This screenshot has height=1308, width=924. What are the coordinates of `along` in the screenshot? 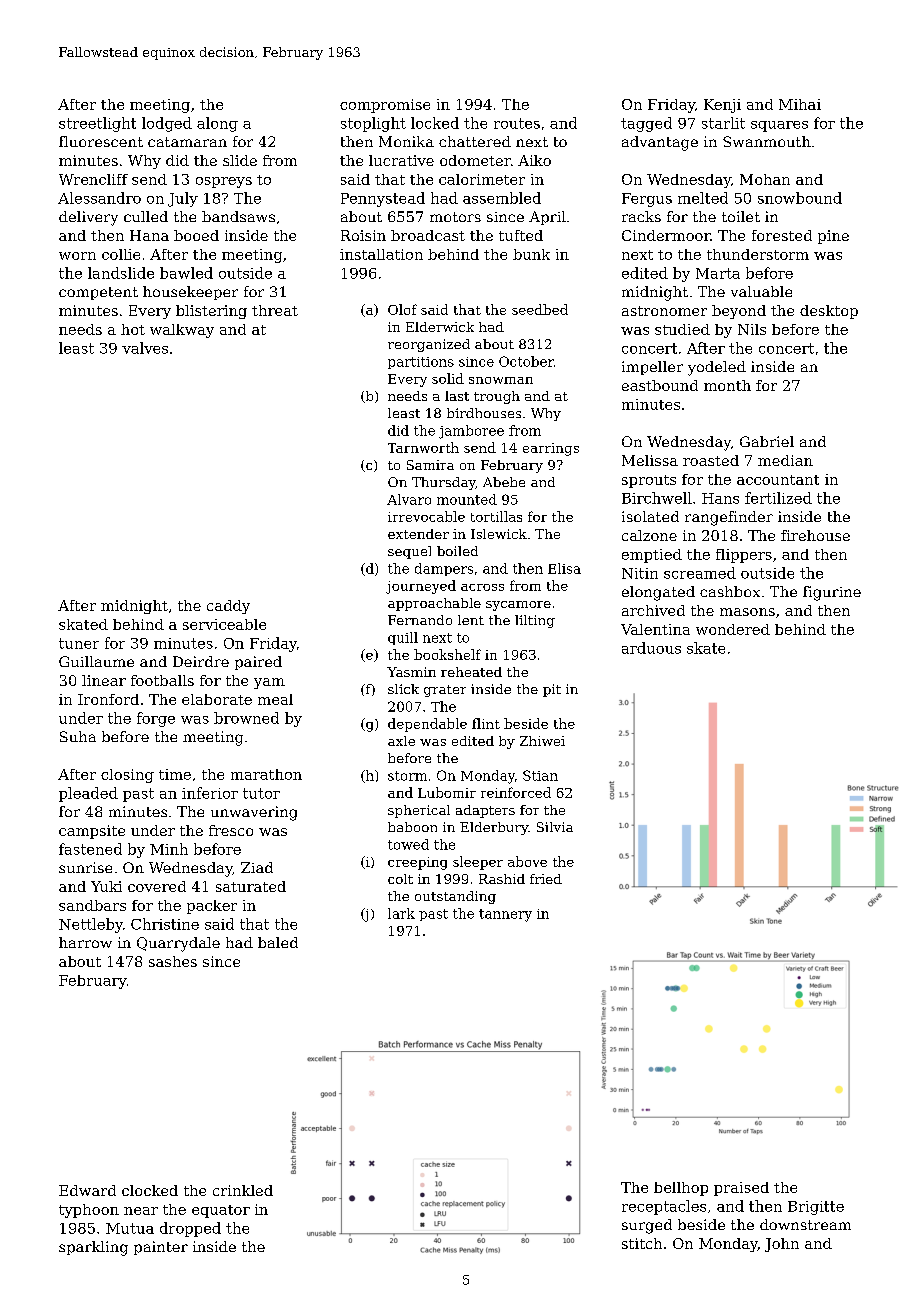 It's located at (217, 124).
